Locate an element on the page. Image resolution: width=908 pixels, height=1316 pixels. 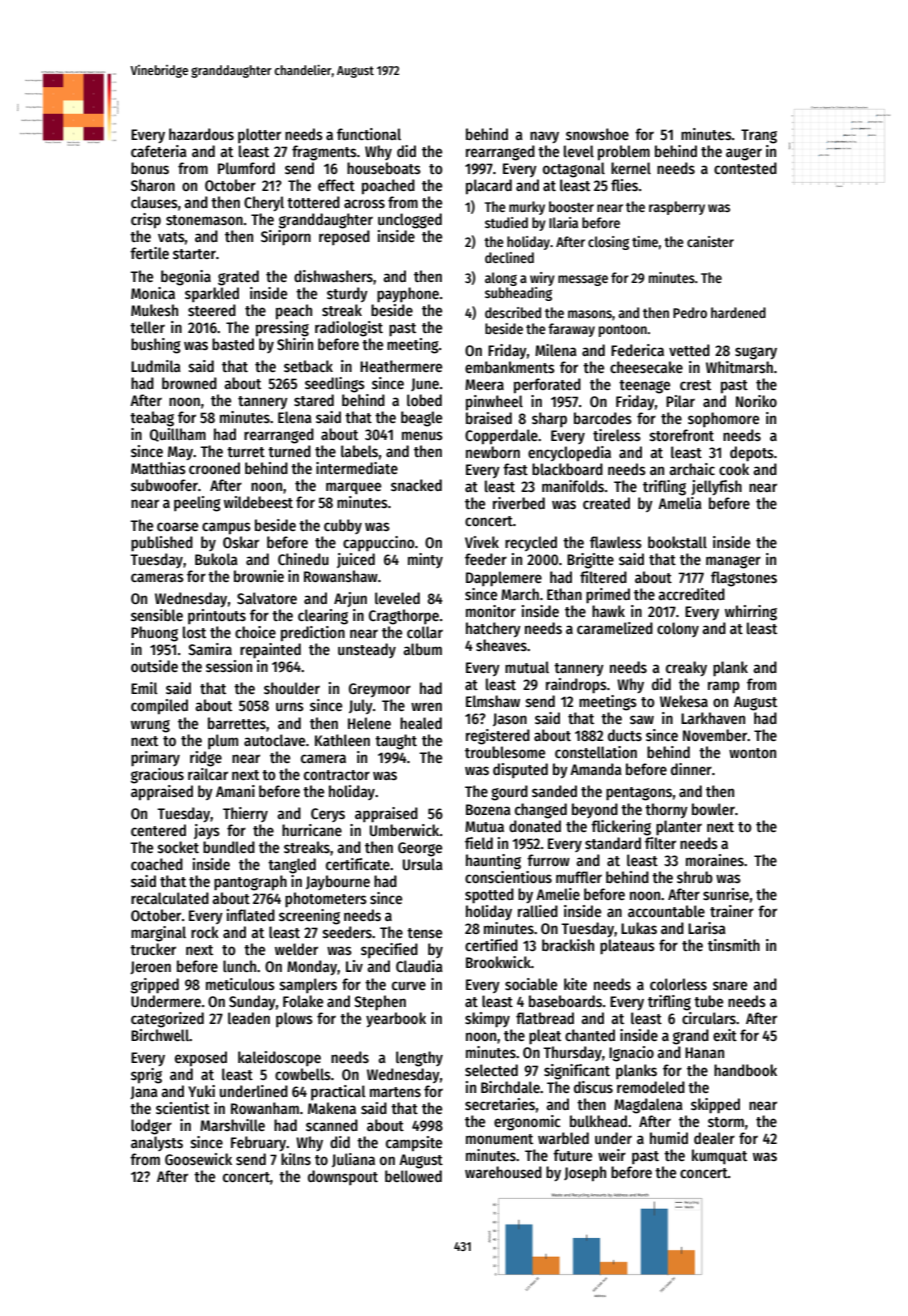
certificate is located at coordinates (358, 864).
